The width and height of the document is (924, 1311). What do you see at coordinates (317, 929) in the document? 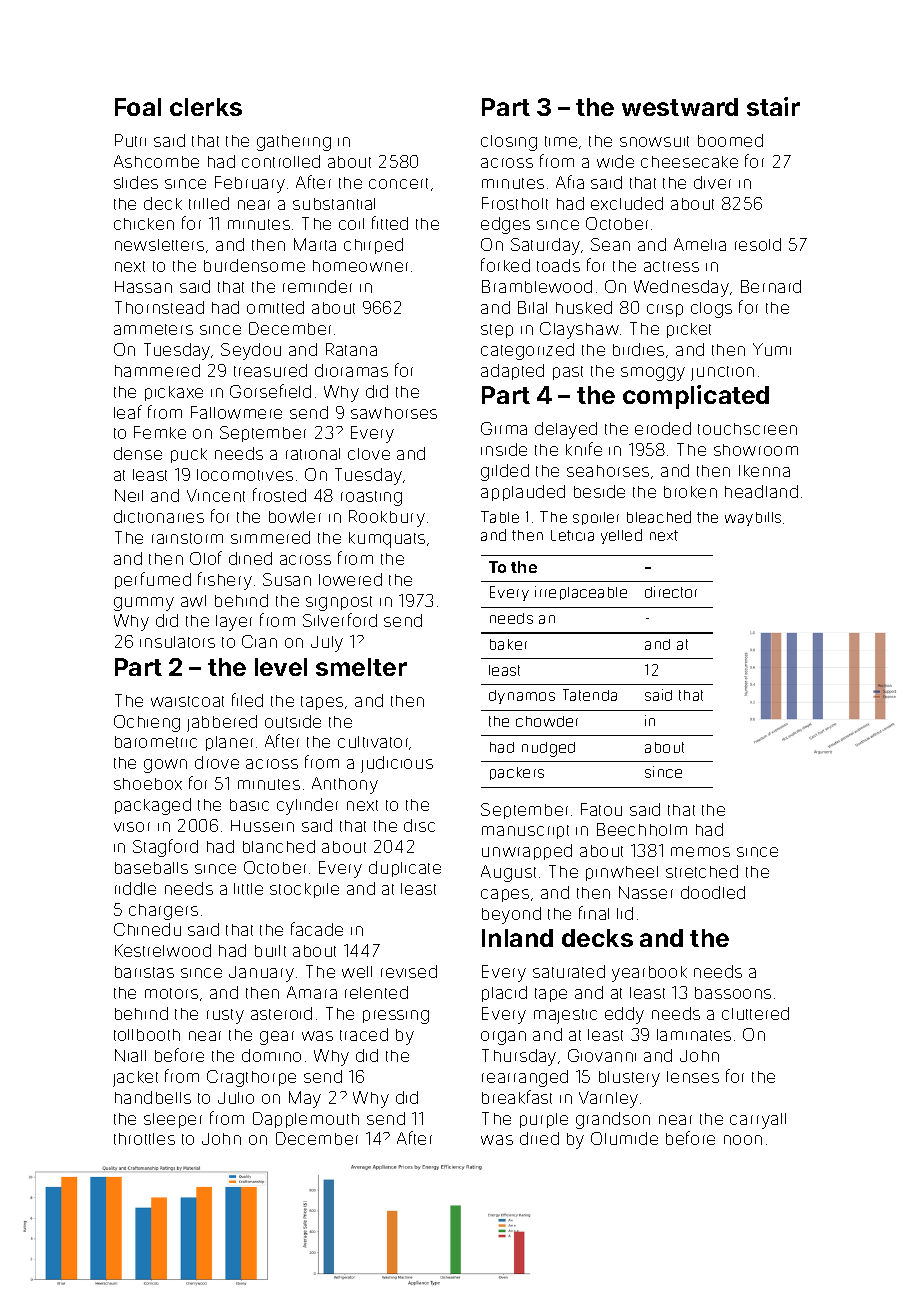
I see `facade` at bounding box center [317, 929].
